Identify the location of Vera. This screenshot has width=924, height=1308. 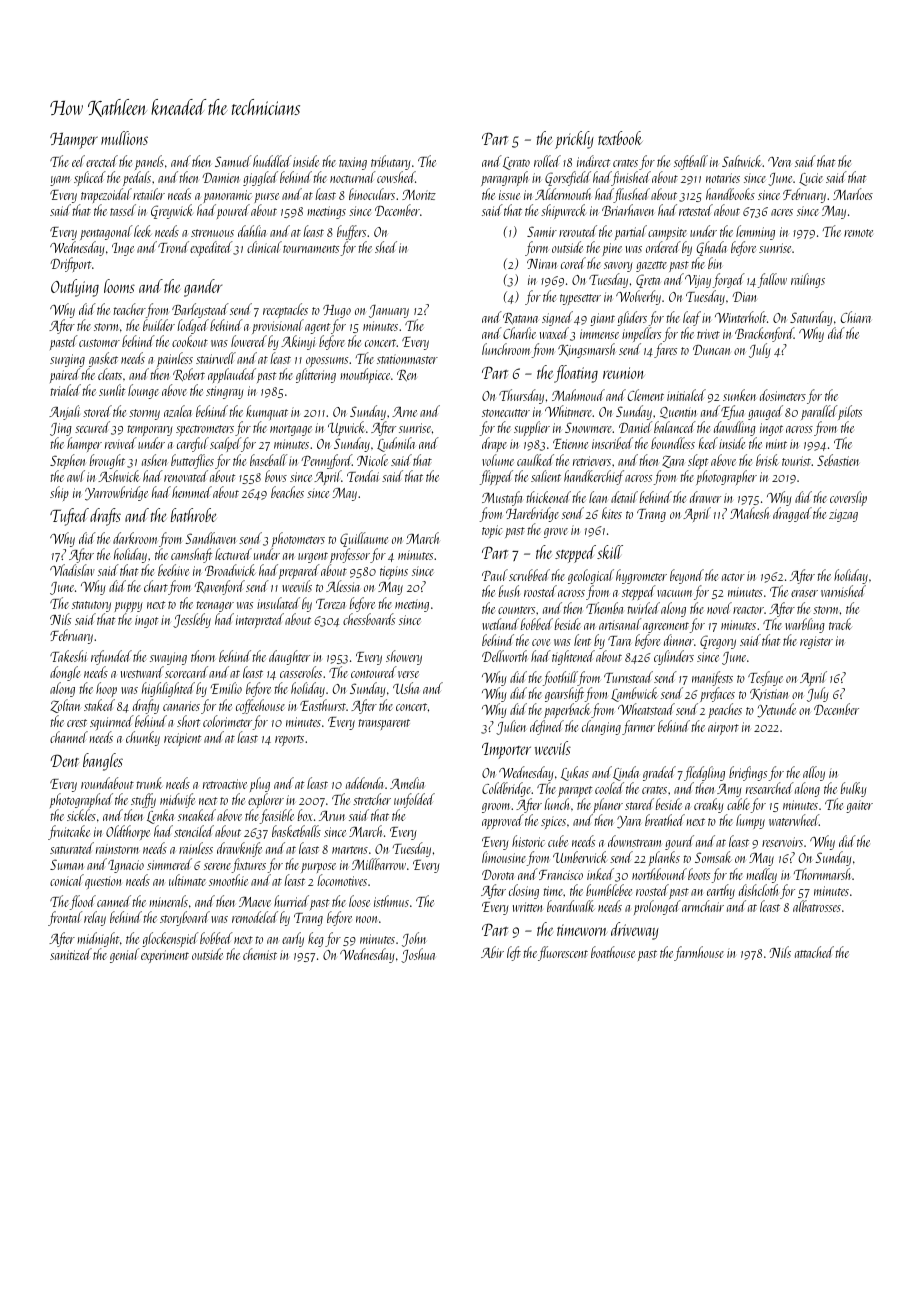
(779, 162).
